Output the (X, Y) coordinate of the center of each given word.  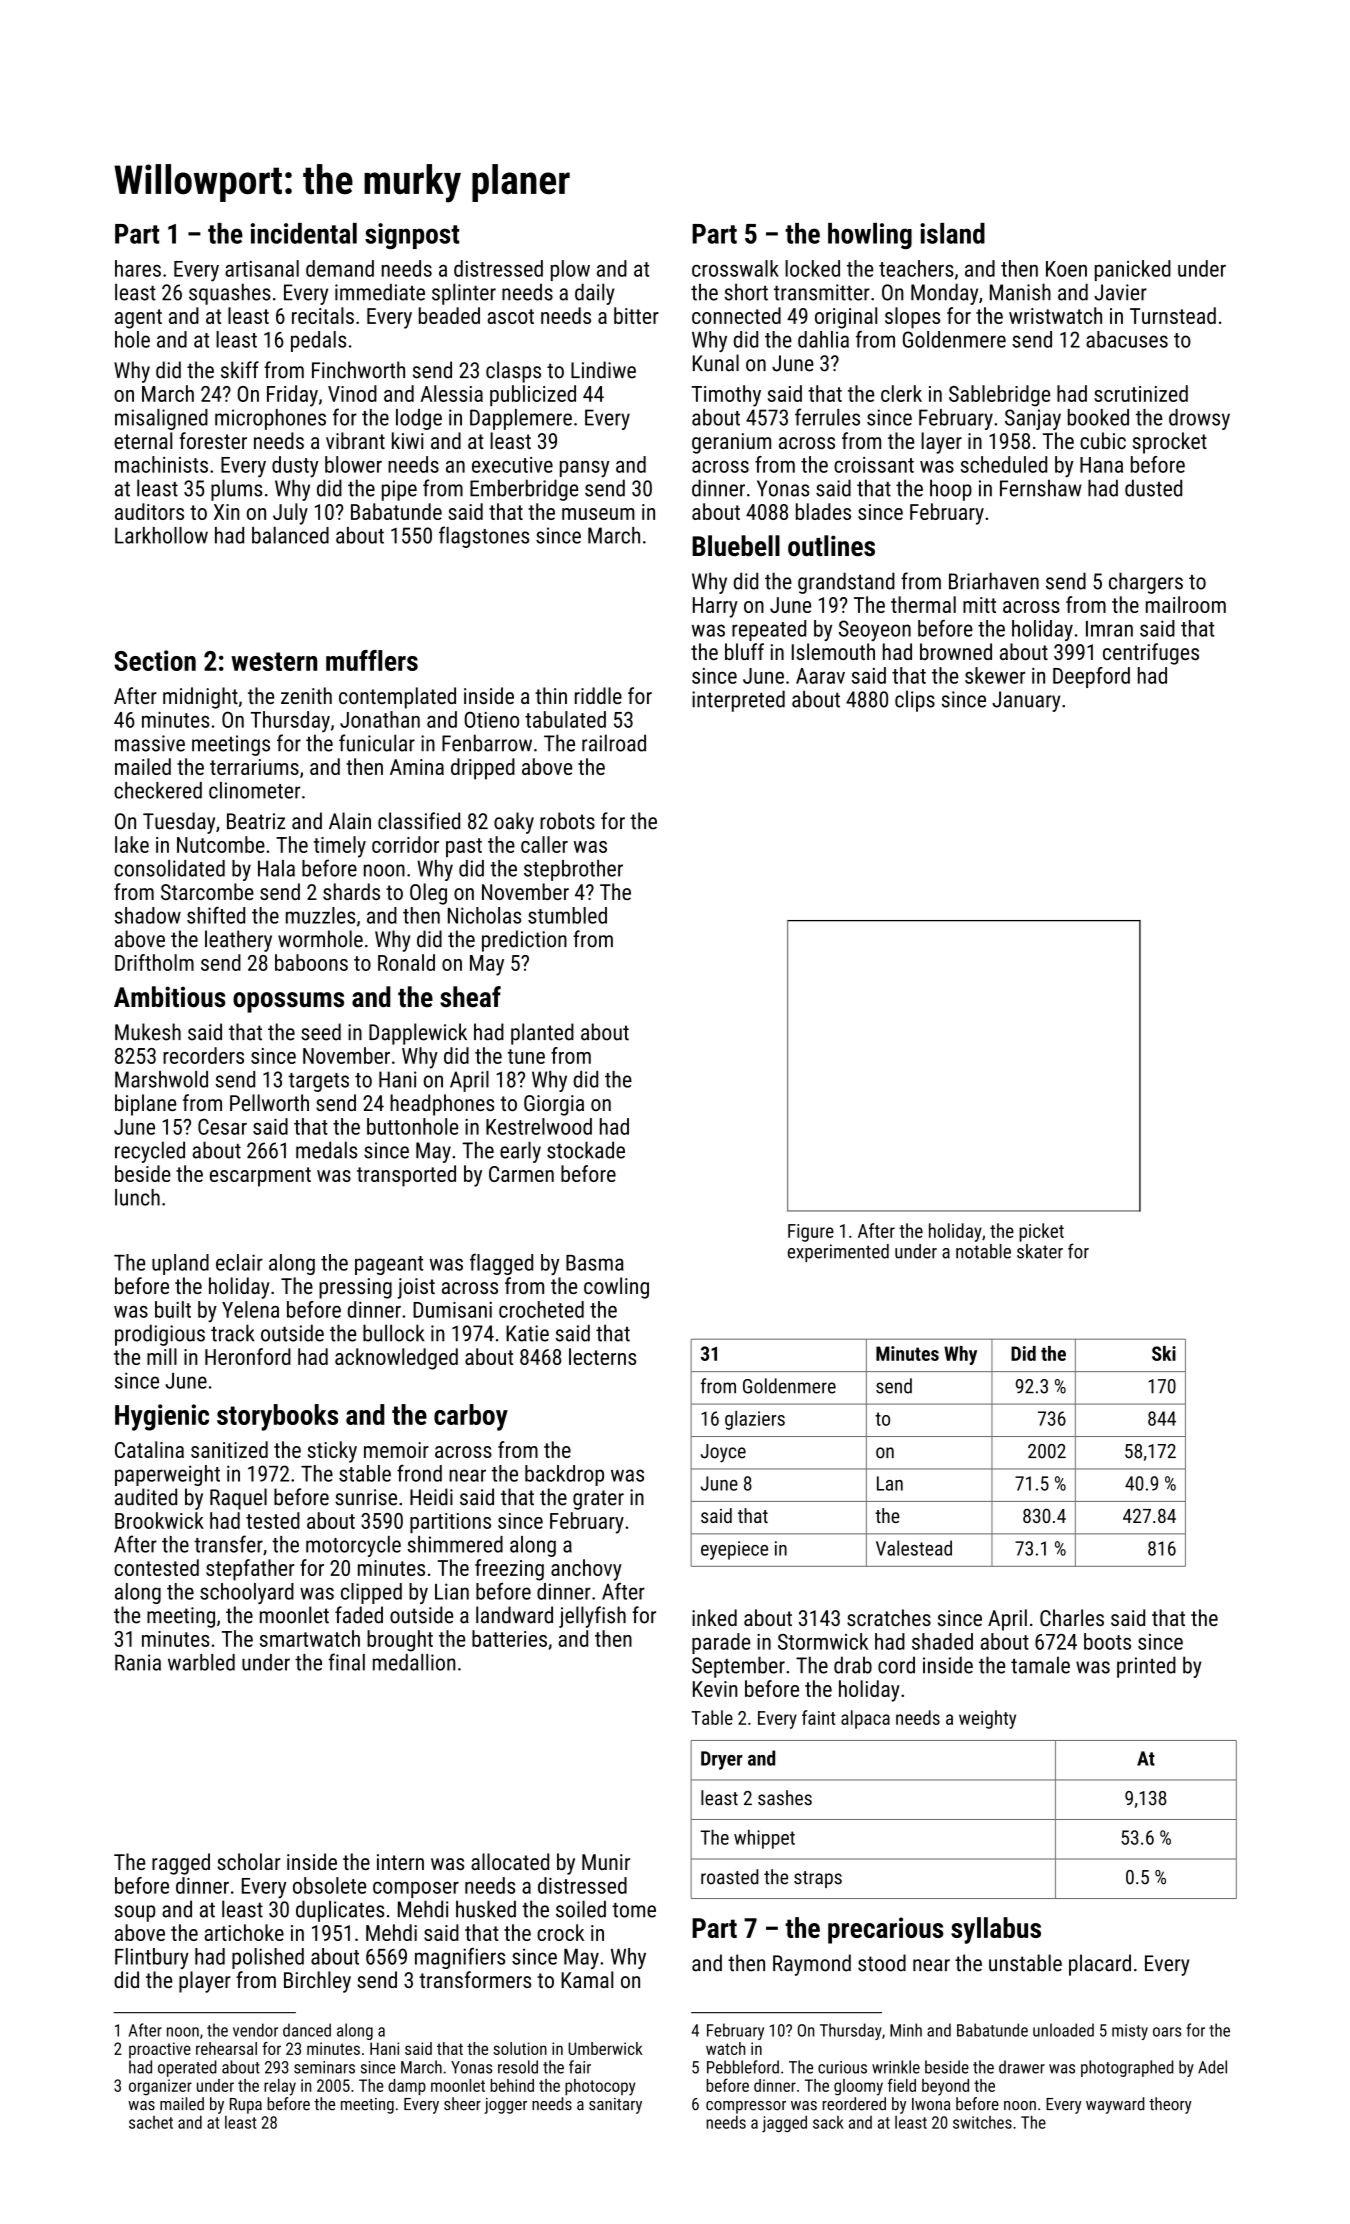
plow (570, 270)
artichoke (244, 1932)
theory (1170, 2105)
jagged (784, 2124)
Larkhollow (161, 535)
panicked (1133, 270)
